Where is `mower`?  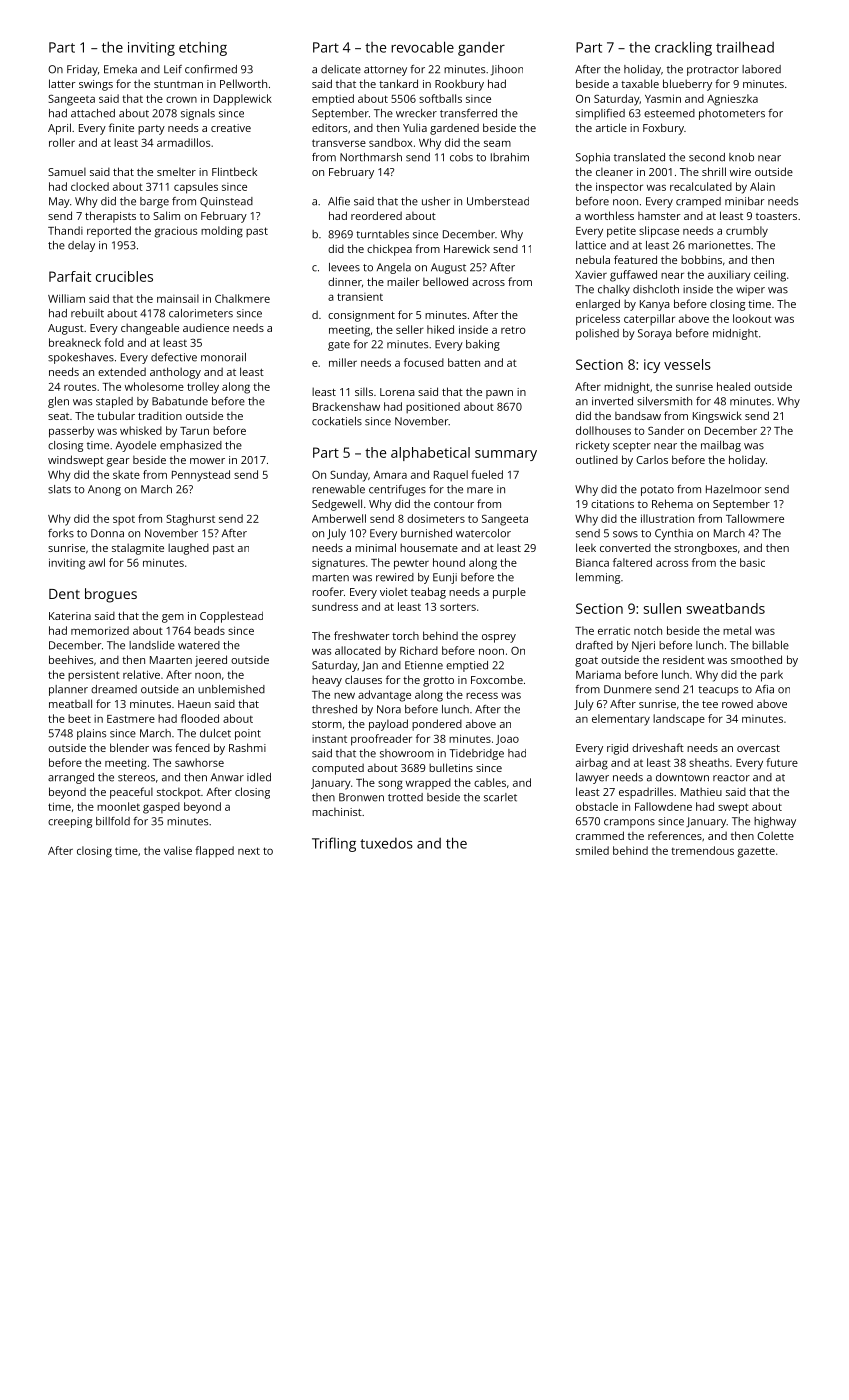
mower is located at coordinates (207, 461).
